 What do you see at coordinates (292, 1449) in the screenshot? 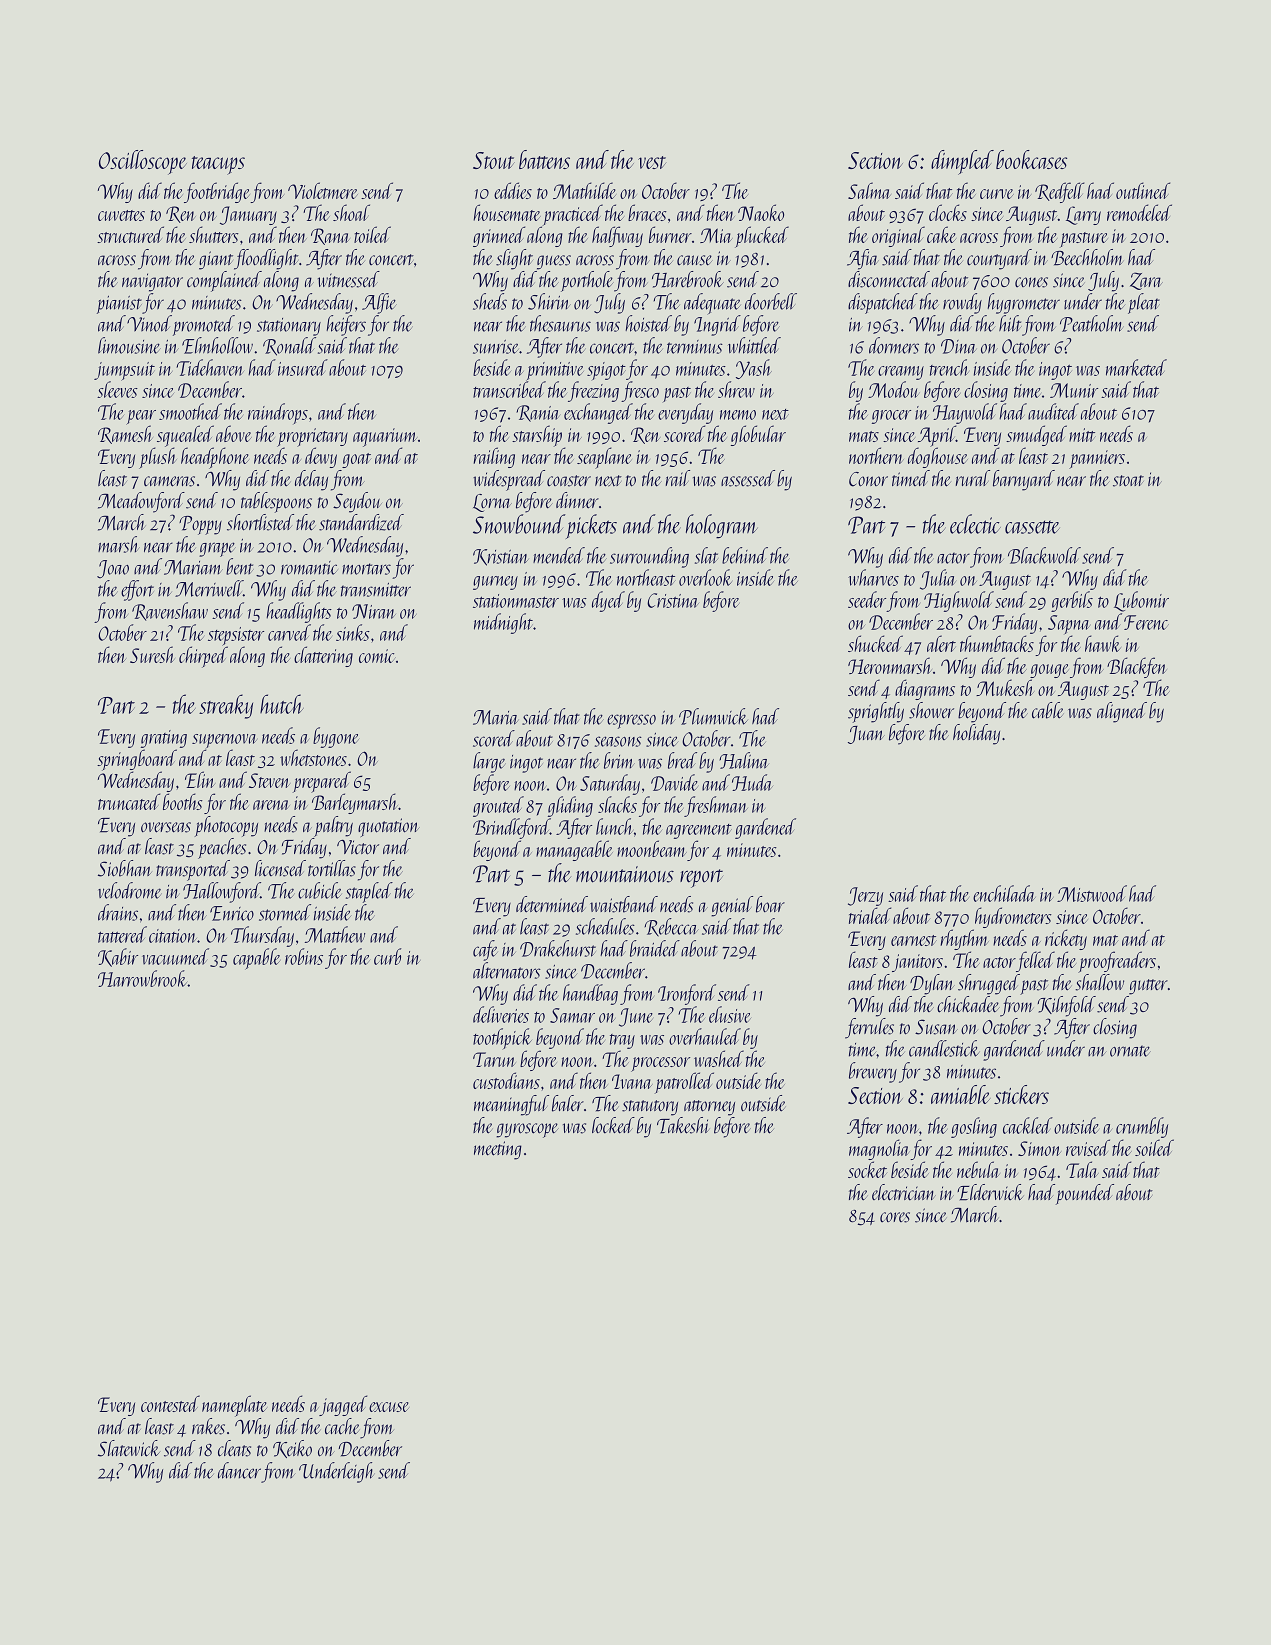
I see `Keiko` at bounding box center [292, 1449].
